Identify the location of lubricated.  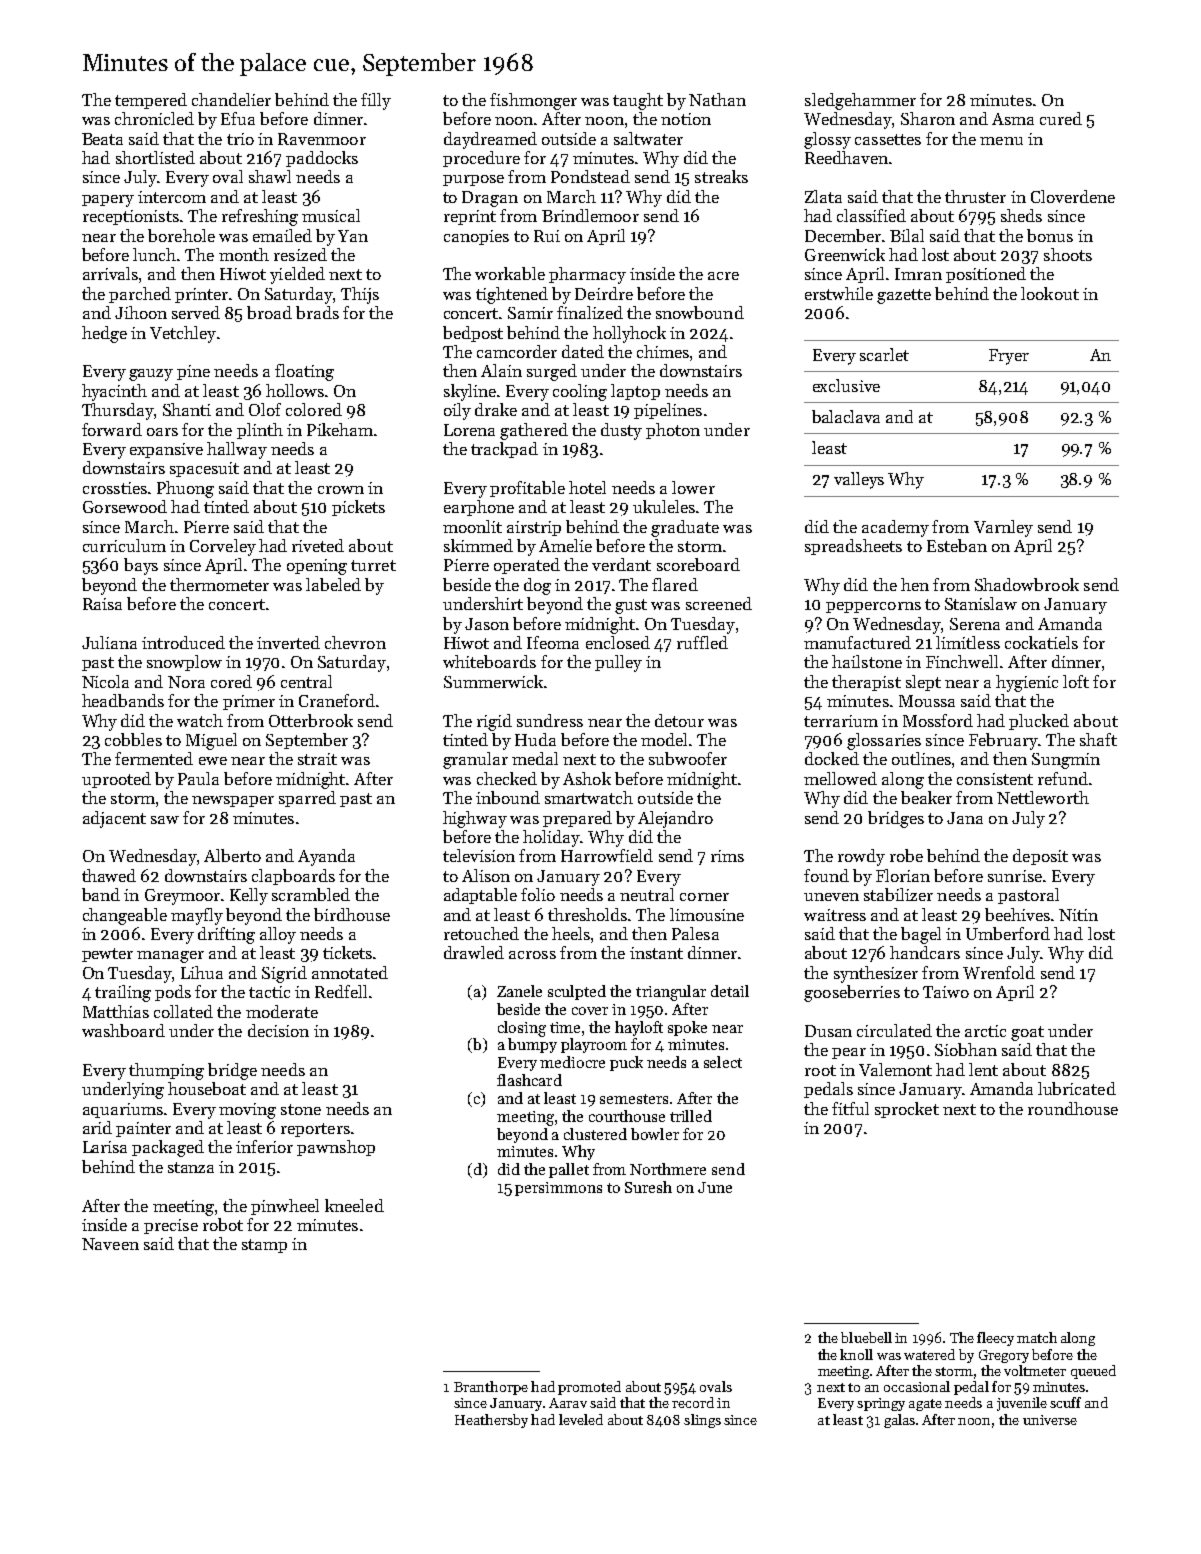
(1077, 1088).
